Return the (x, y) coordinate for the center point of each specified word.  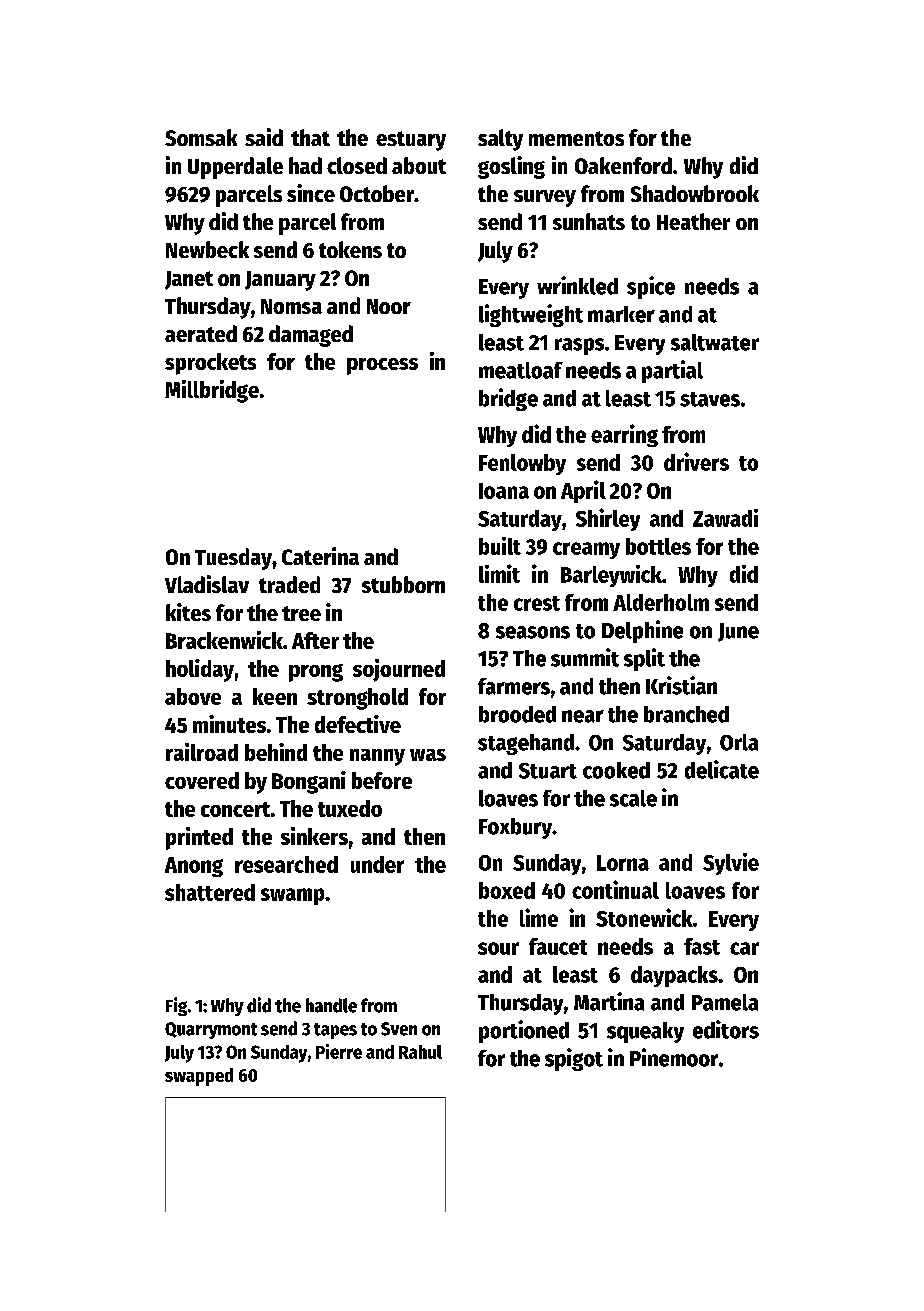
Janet (189, 280)
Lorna (623, 863)
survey (545, 198)
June (738, 632)
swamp (292, 896)
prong (316, 673)
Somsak (201, 137)
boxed (507, 890)
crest (537, 603)
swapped (199, 1077)
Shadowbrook (695, 193)
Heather (693, 221)
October (377, 193)
